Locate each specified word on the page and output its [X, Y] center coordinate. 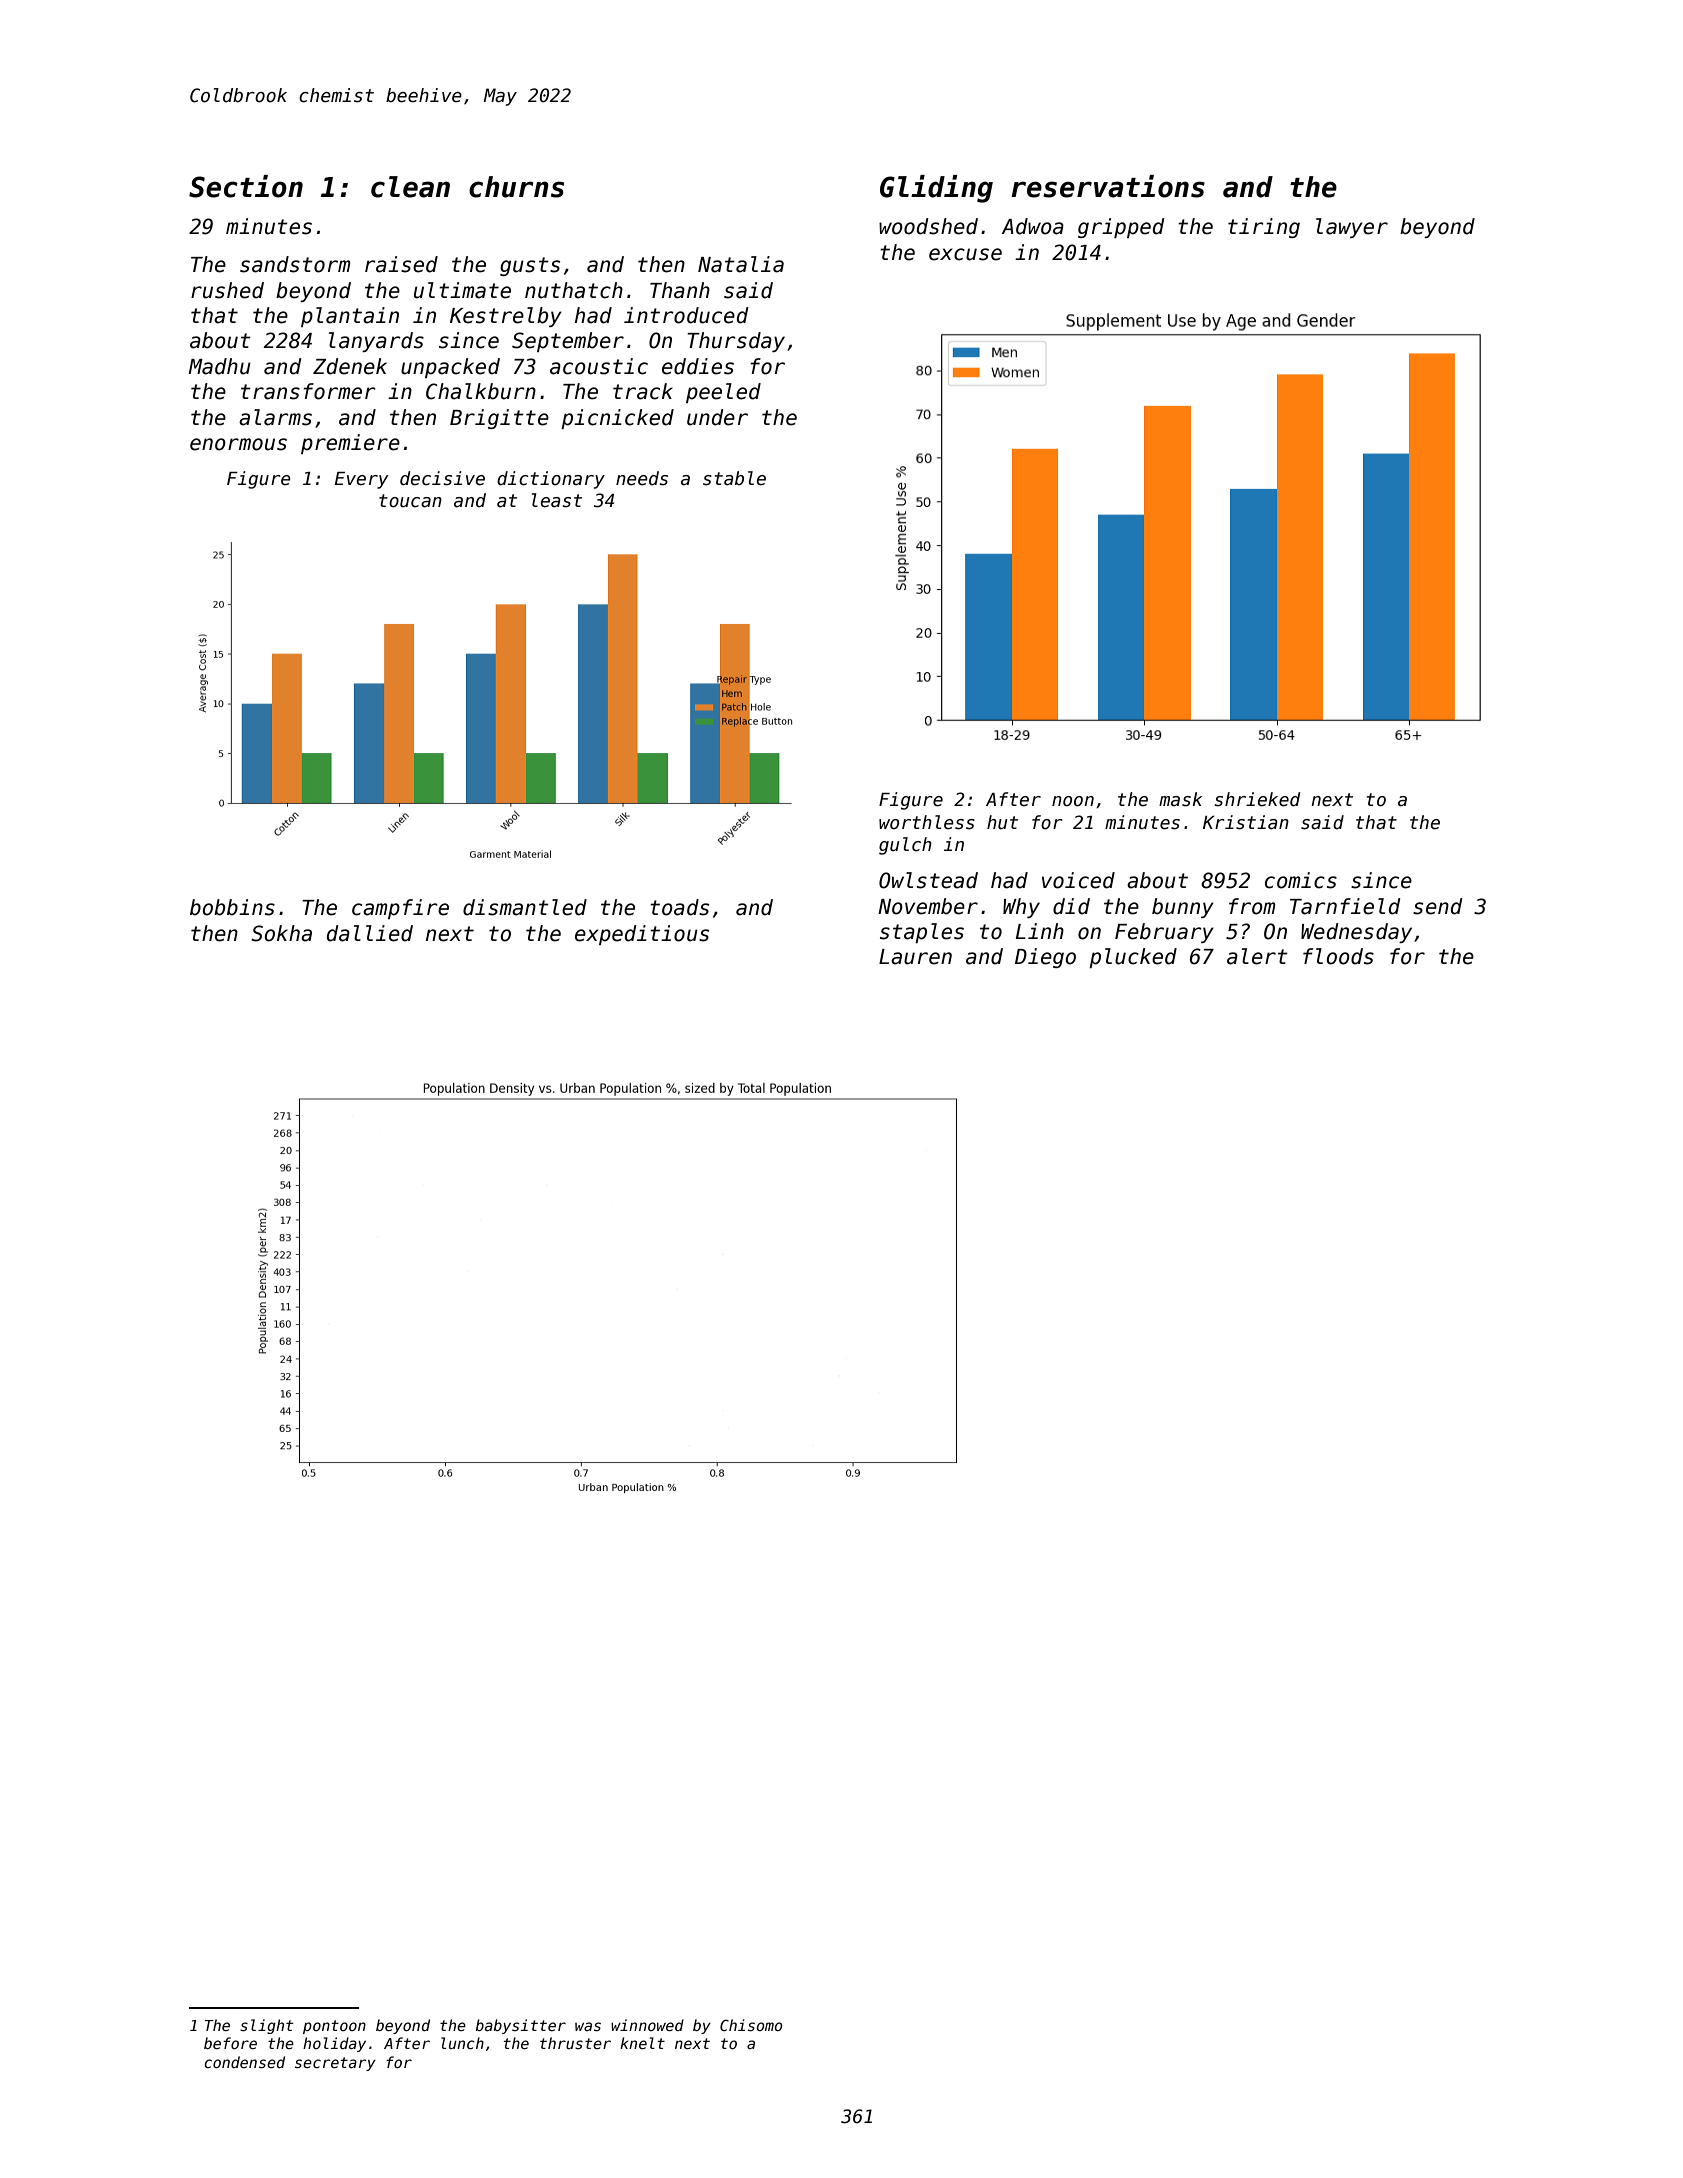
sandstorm [295, 264]
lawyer [1352, 228]
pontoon [334, 2027]
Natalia [741, 264]
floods [1338, 956]
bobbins [232, 907]
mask [1180, 799]
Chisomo [751, 2025]
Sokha [281, 933]
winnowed [647, 2025]
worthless [927, 822]
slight [266, 2026]
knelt [642, 2043]
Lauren [915, 957]
